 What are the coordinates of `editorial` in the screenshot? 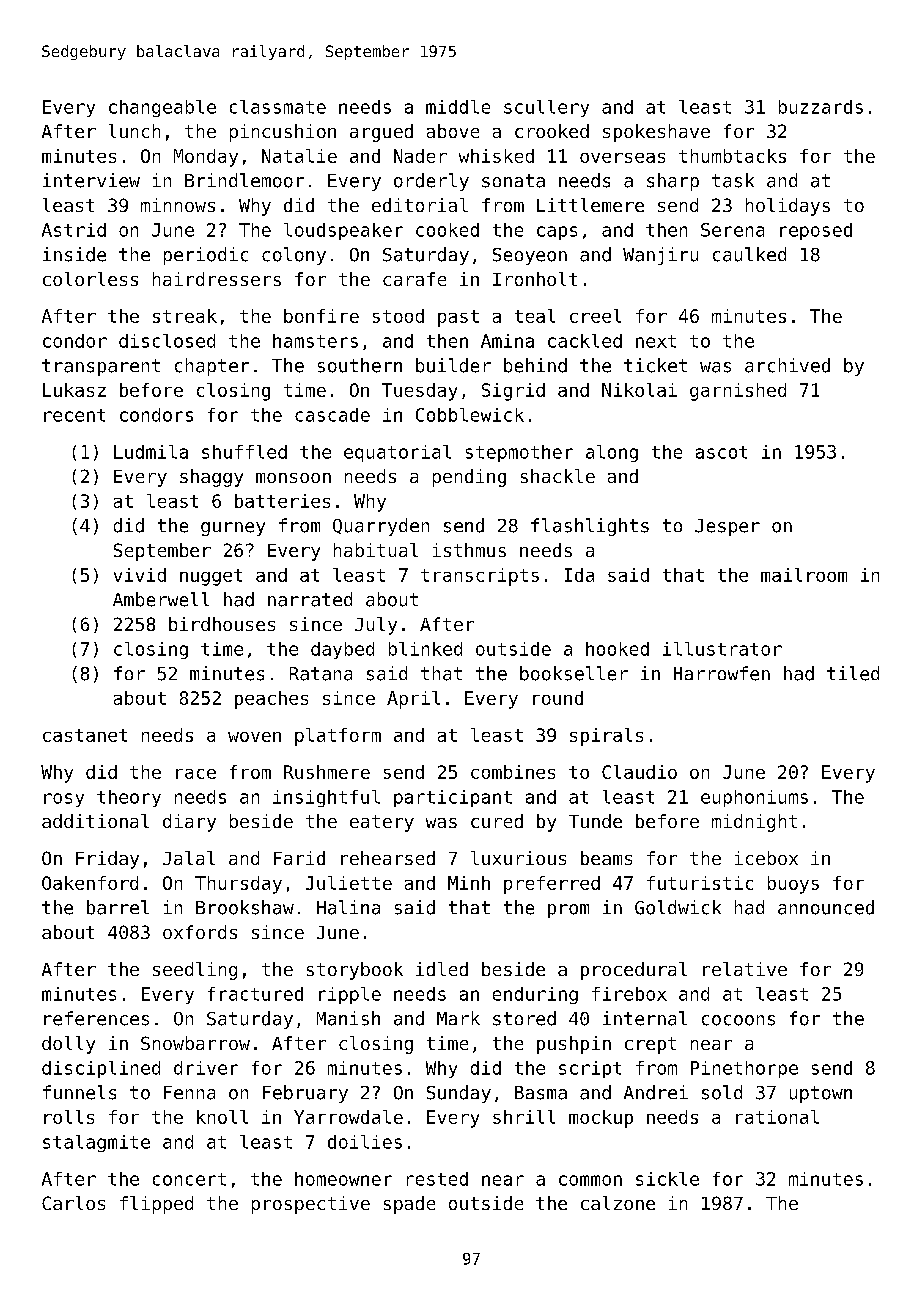 It's located at (420, 205).
